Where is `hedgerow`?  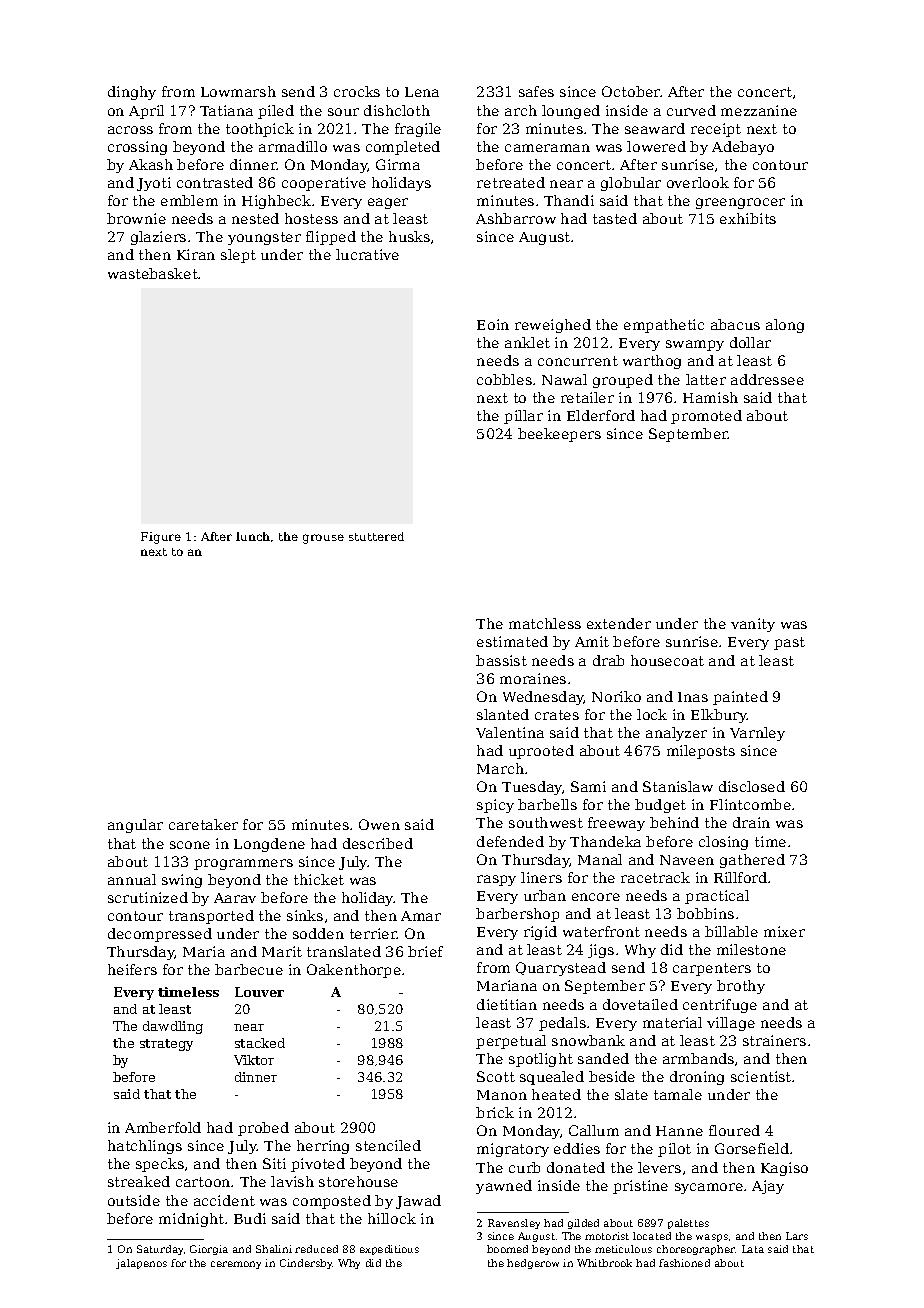 hedgerow is located at coordinates (533, 1264).
